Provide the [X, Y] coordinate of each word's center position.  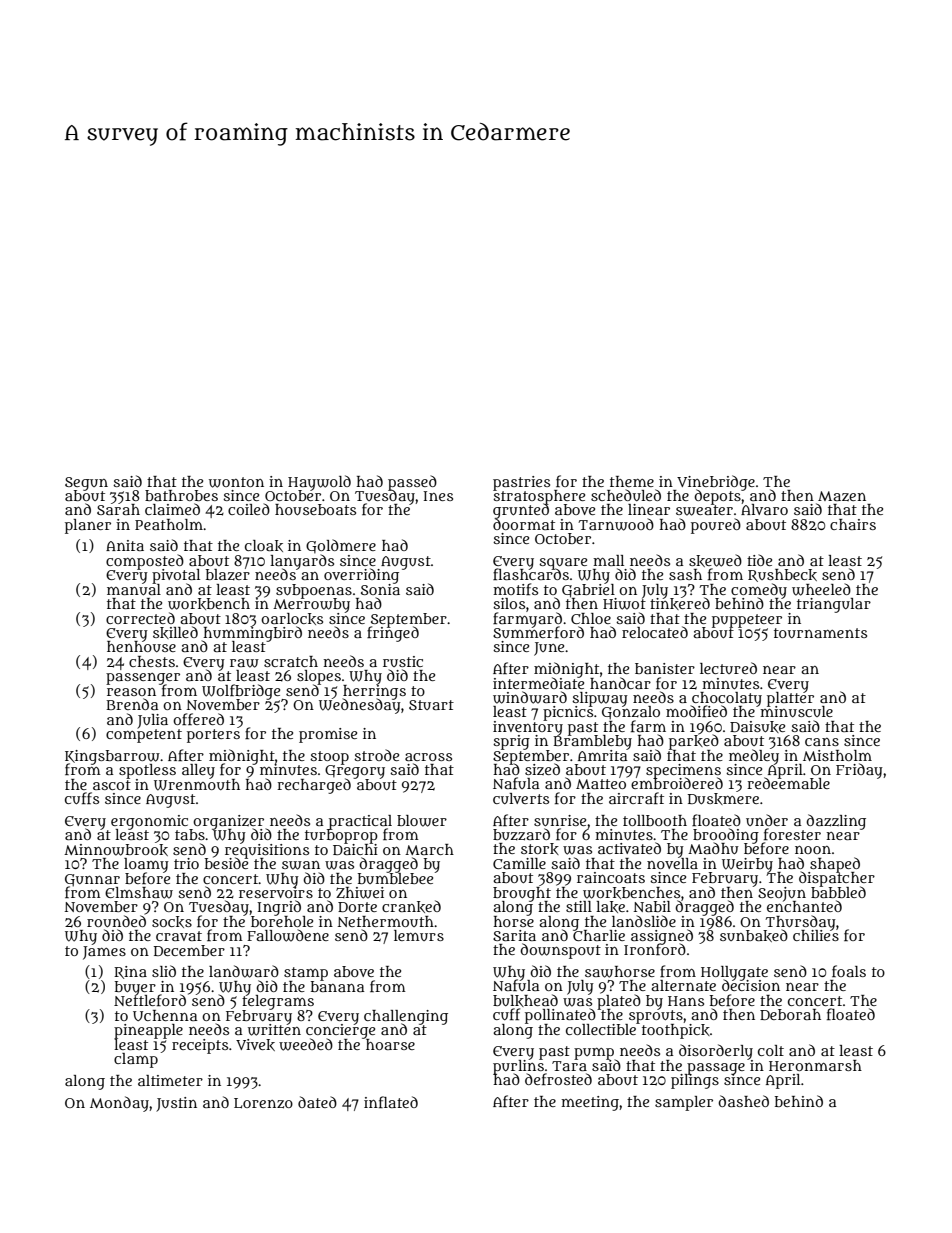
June [549, 649]
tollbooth [655, 820]
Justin [176, 1104]
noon [813, 849]
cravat [179, 936]
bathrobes [181, 495]
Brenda [133, 704]
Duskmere [723, 799]
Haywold [319, 482]
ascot [112, 785]
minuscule [796, 711]
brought [522, 894]
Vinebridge [716, 482]
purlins [518, 1067]
